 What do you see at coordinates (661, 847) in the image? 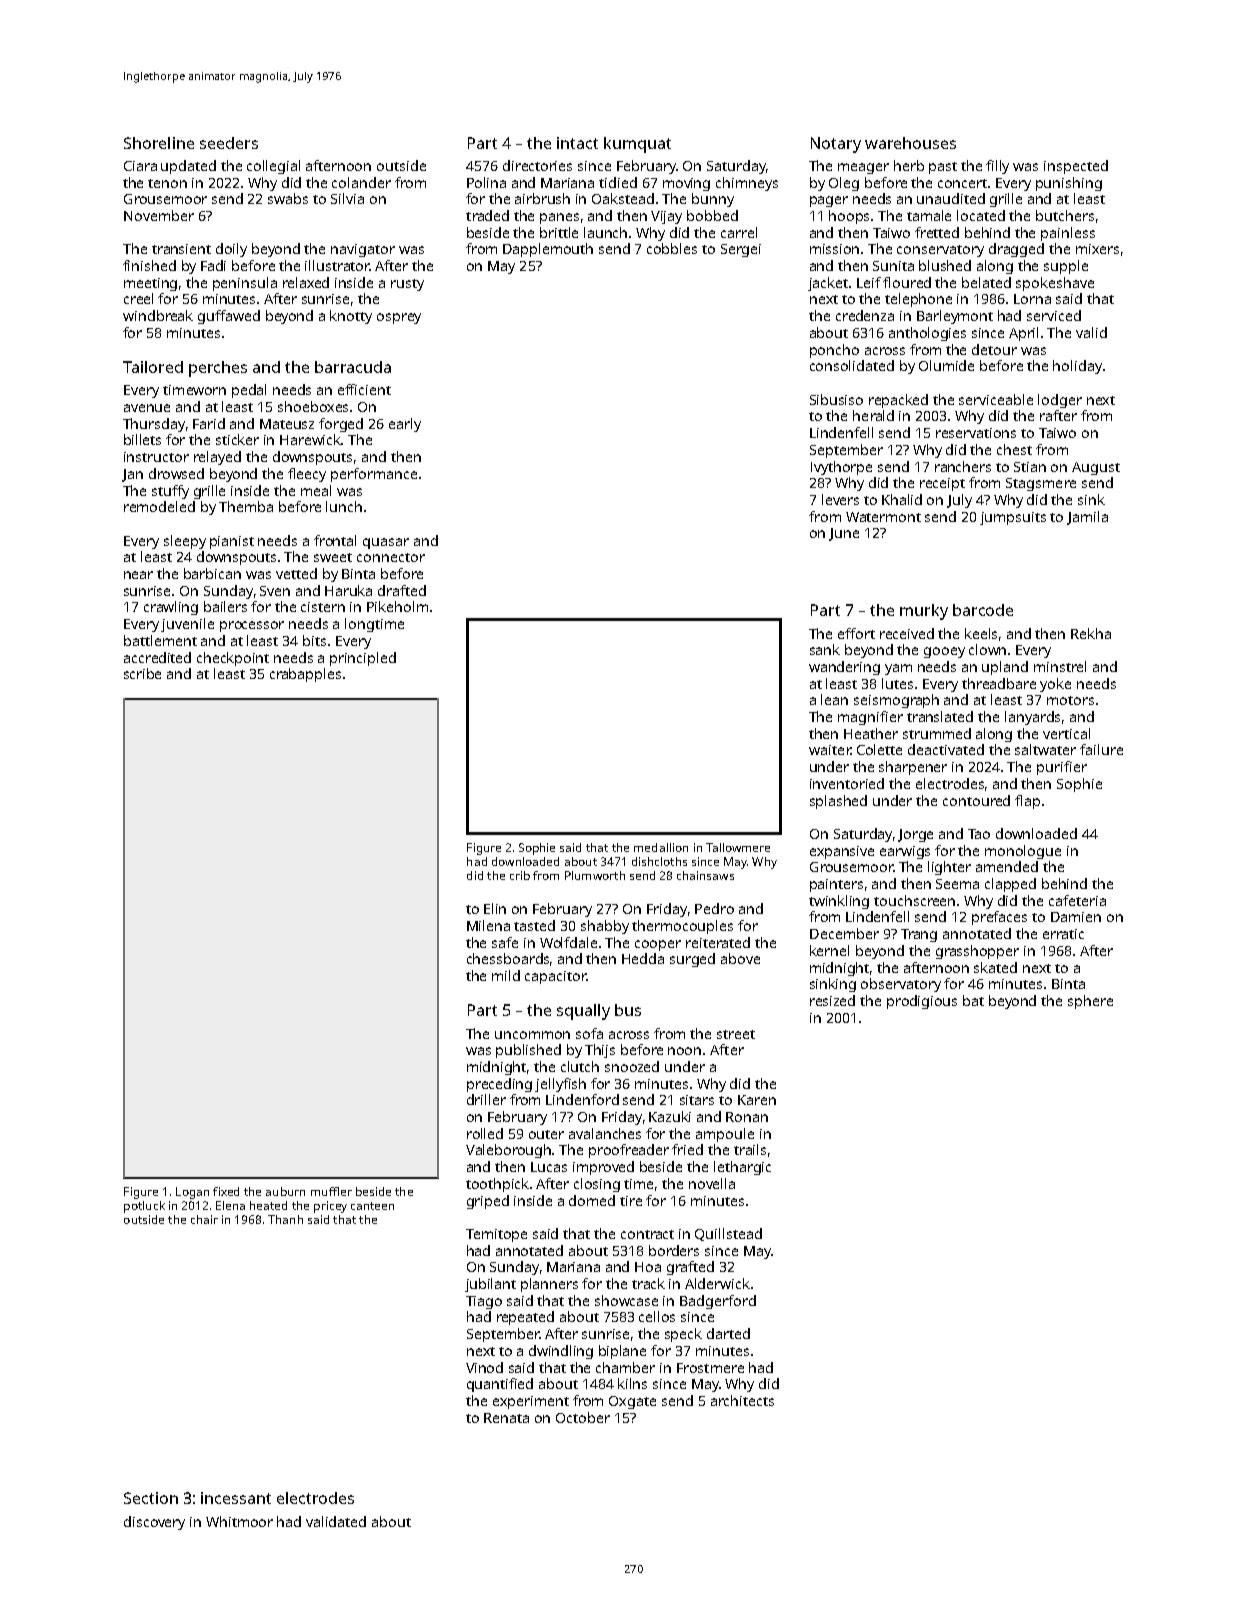
I see `medallion` at bounding box center [661, 847].
